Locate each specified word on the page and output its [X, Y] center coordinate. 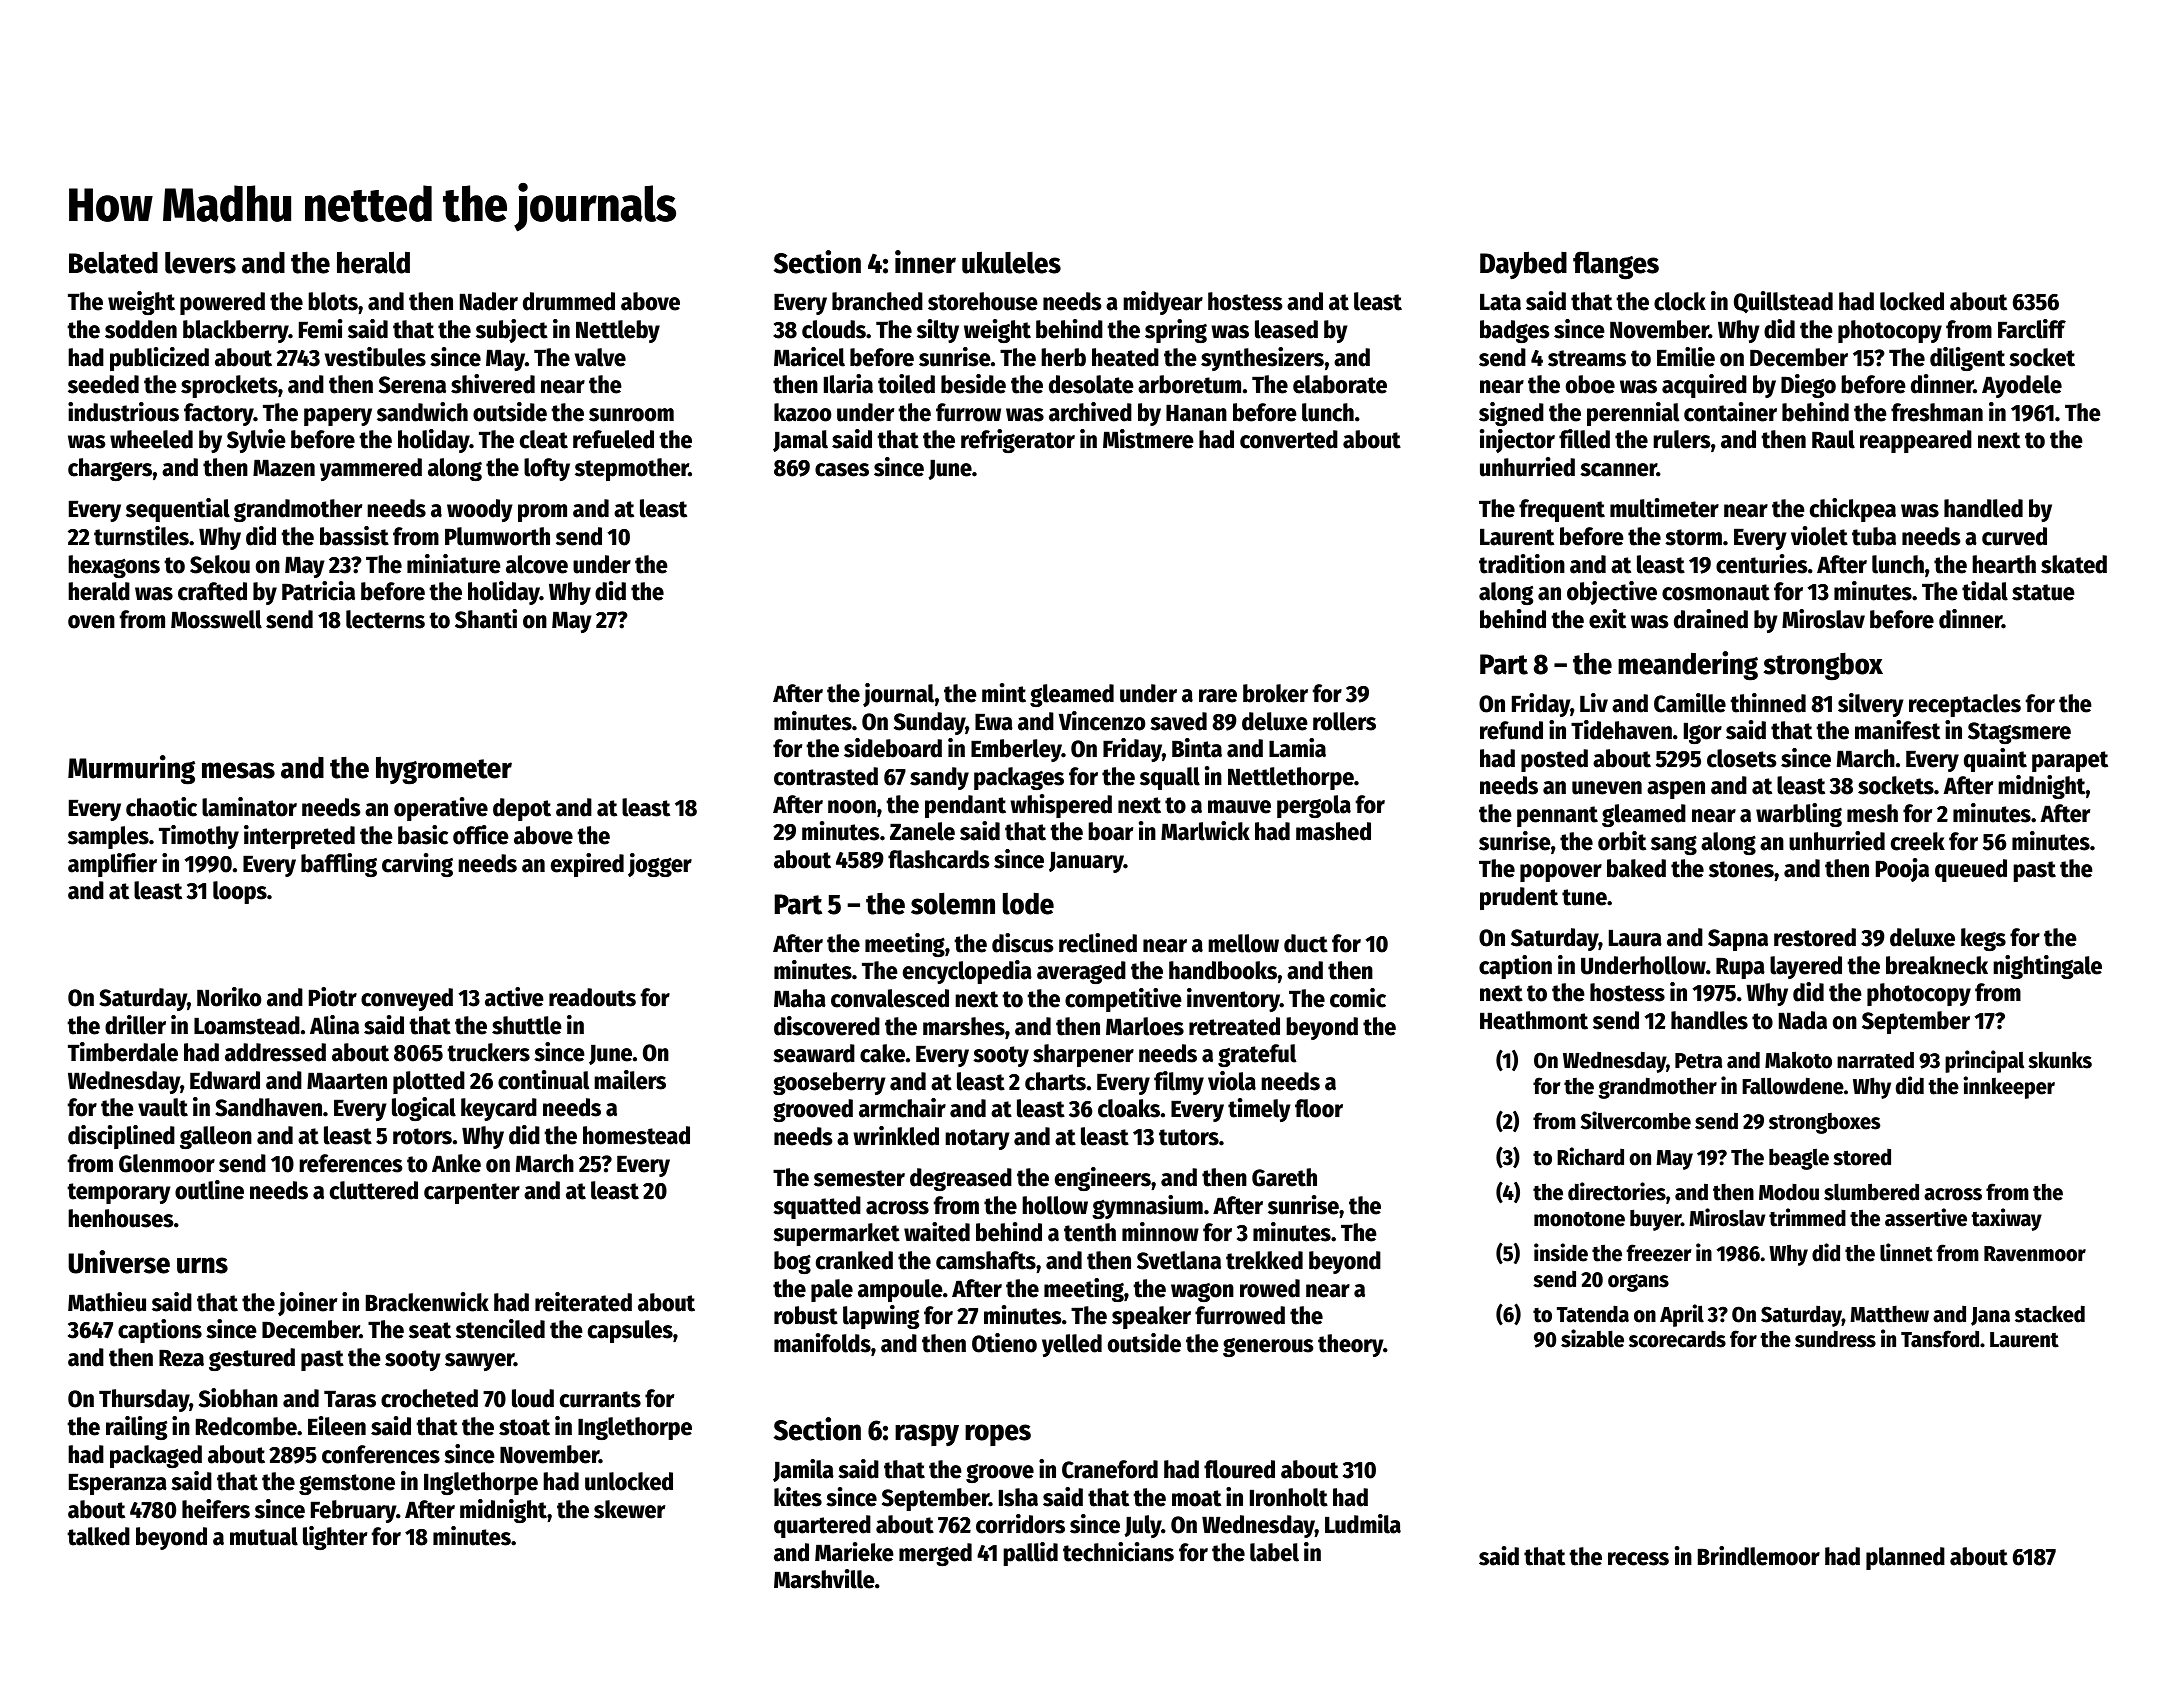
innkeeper [2009, 1087]
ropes [998, 1435]
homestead [636, 1135]
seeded [103, 384]
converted [1289, 439]
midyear [1163, 303]
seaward [814, 1053]
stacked [2050, 1314]
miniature [454, 564]
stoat [524, 1427]
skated [2074, 564]
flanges [1616, 265]
